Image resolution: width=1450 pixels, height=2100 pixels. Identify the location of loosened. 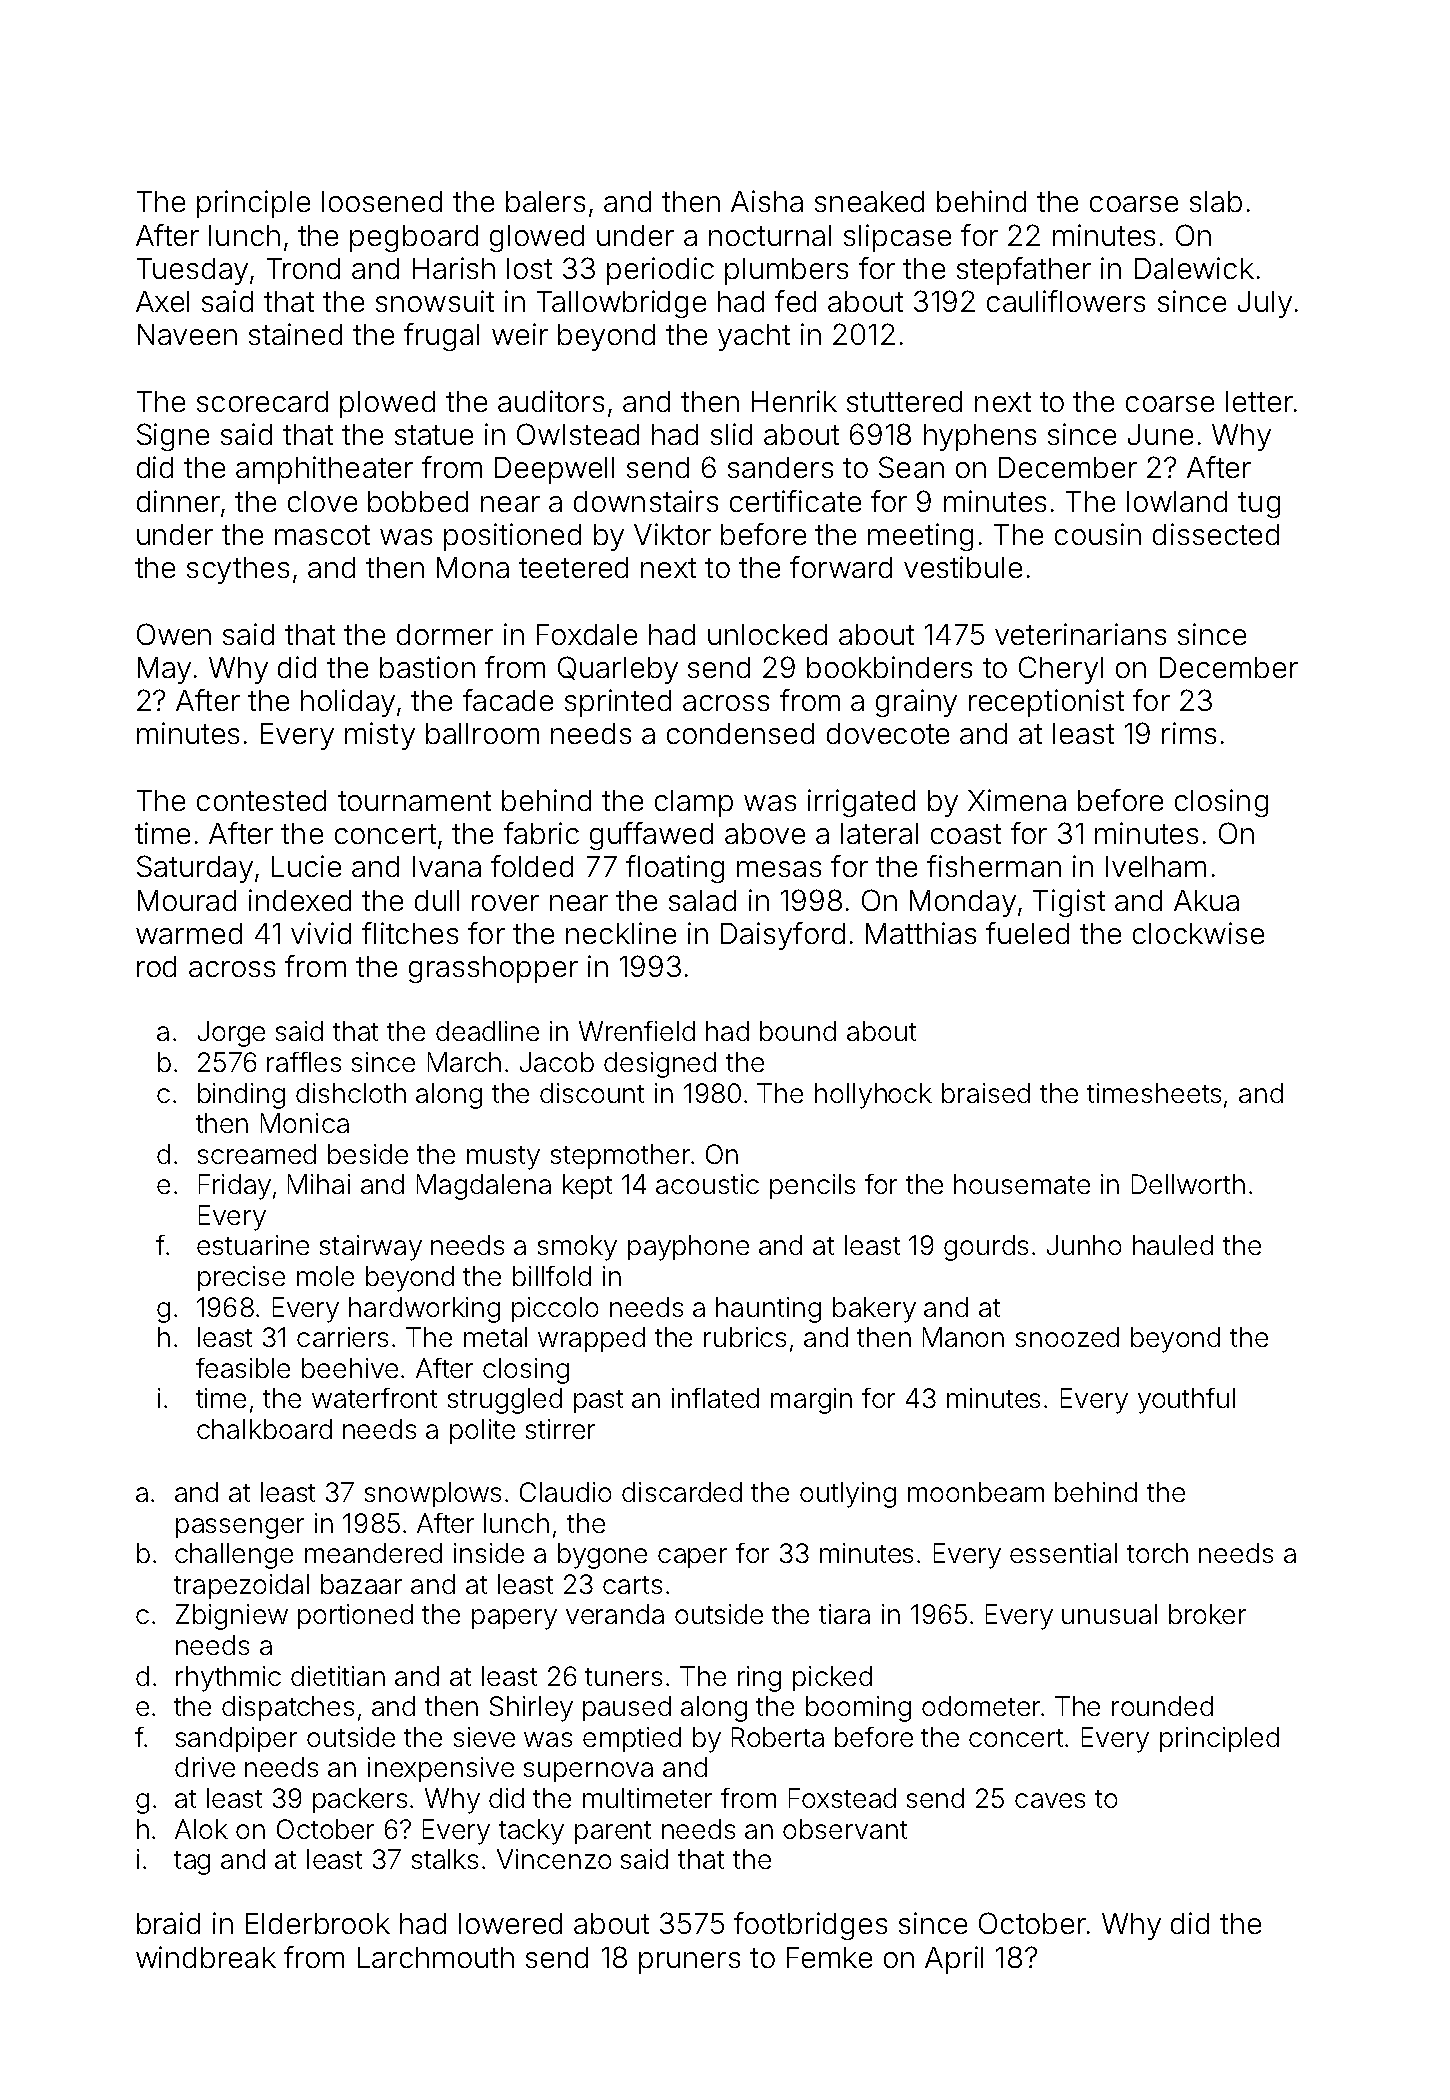
(382, 201).
